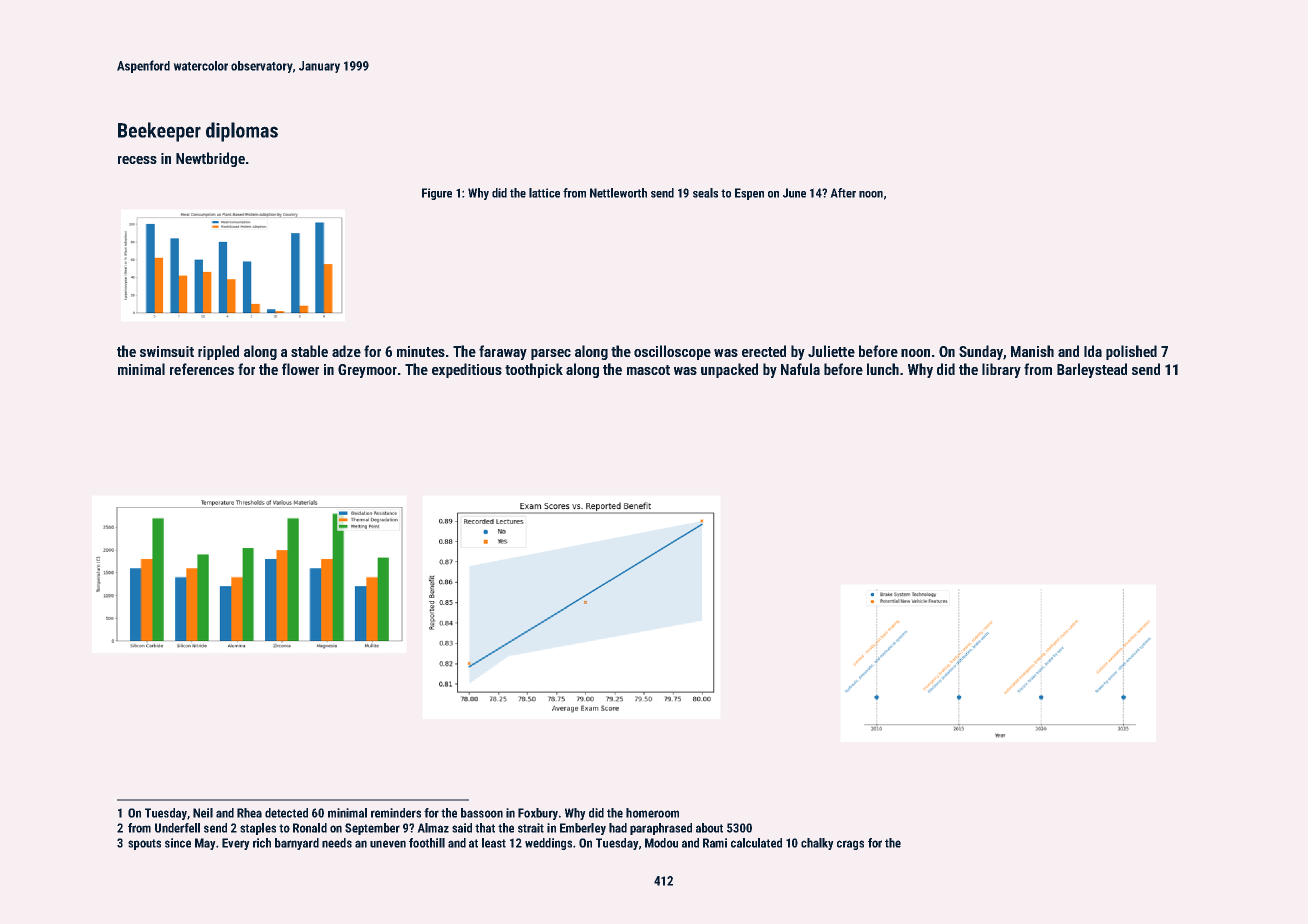 The height and width of the screenshot is (924, 1308). Describe the element at coordinates (202, 369) in the screenshot. I see `references` at that location.
